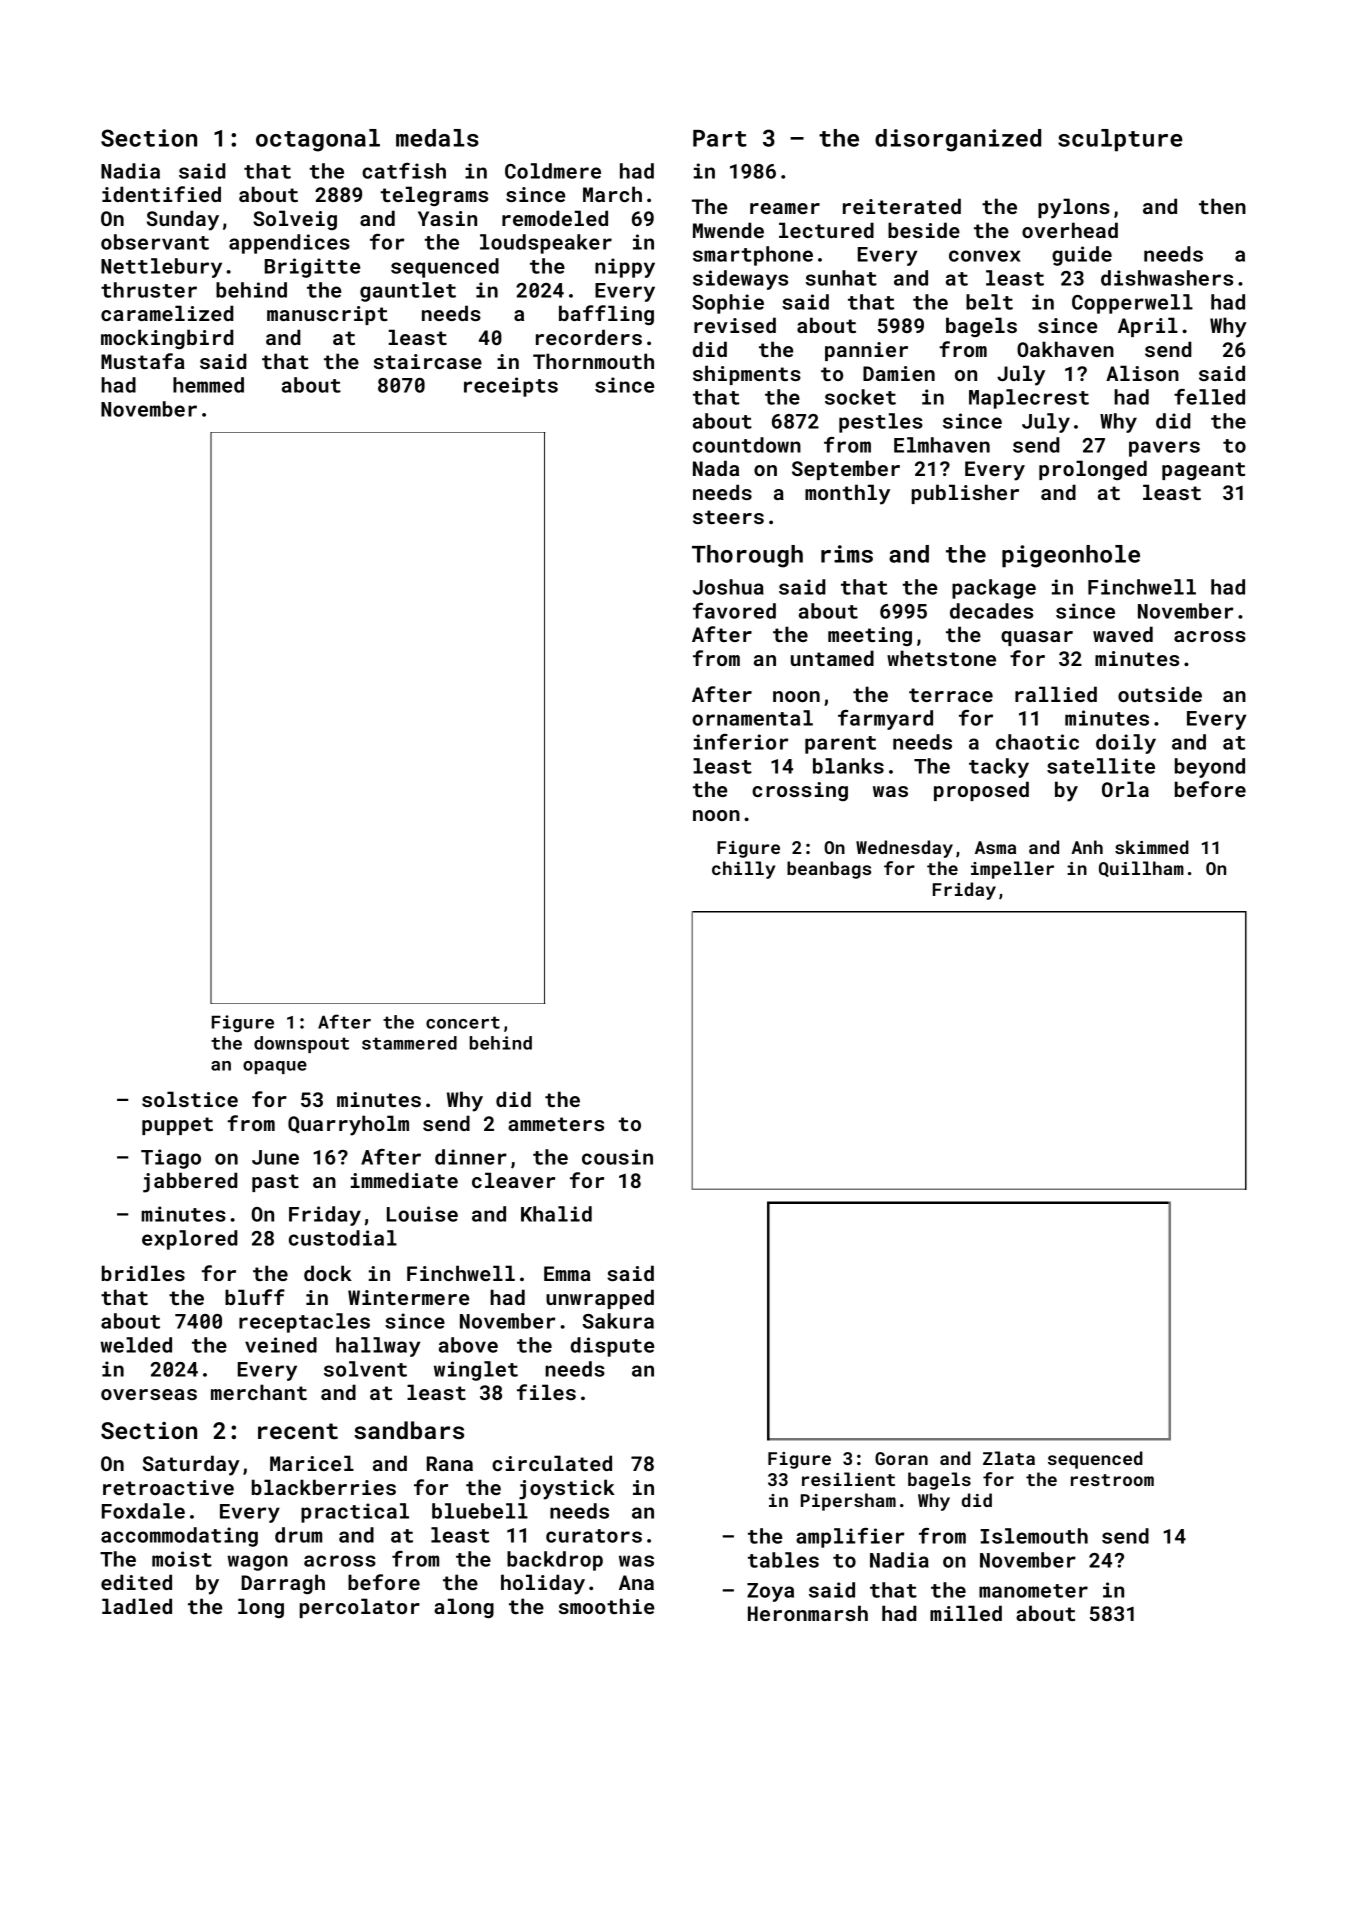 The height and width of the screenshot is (1905, 1347). I want to click on explored, so click(190, 1240).
